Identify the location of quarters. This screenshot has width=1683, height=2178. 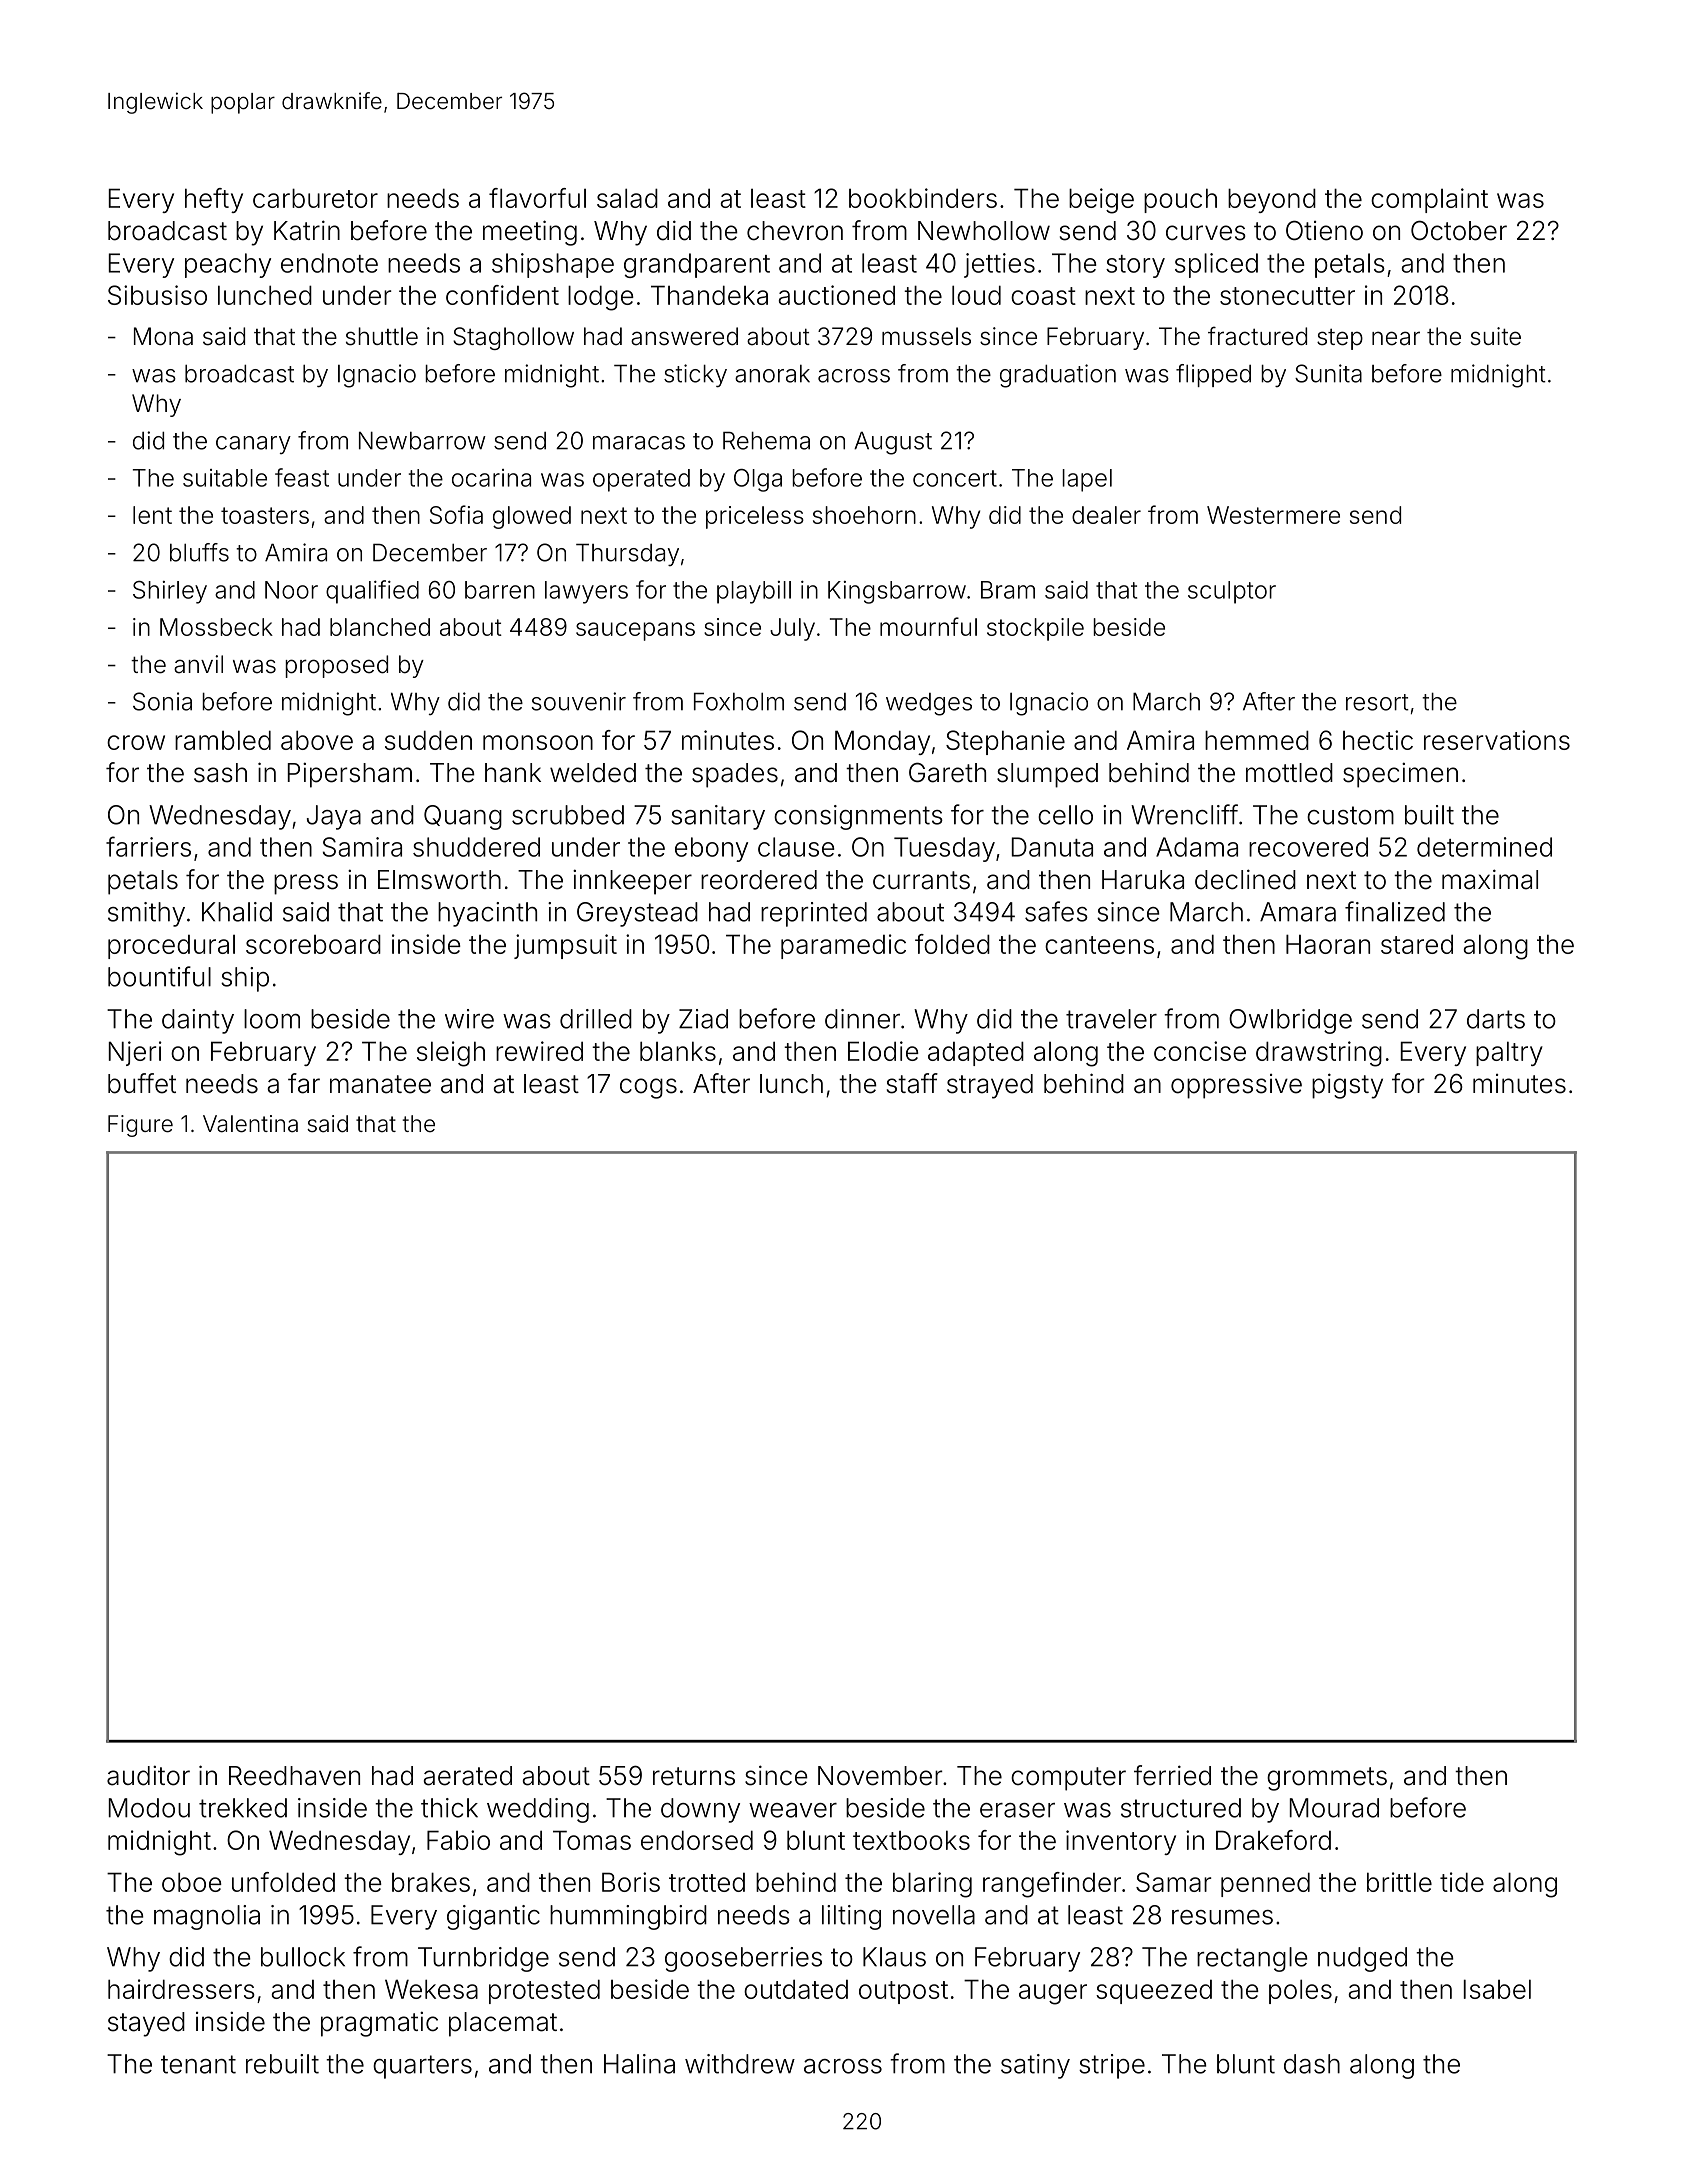
(422, 2067).
